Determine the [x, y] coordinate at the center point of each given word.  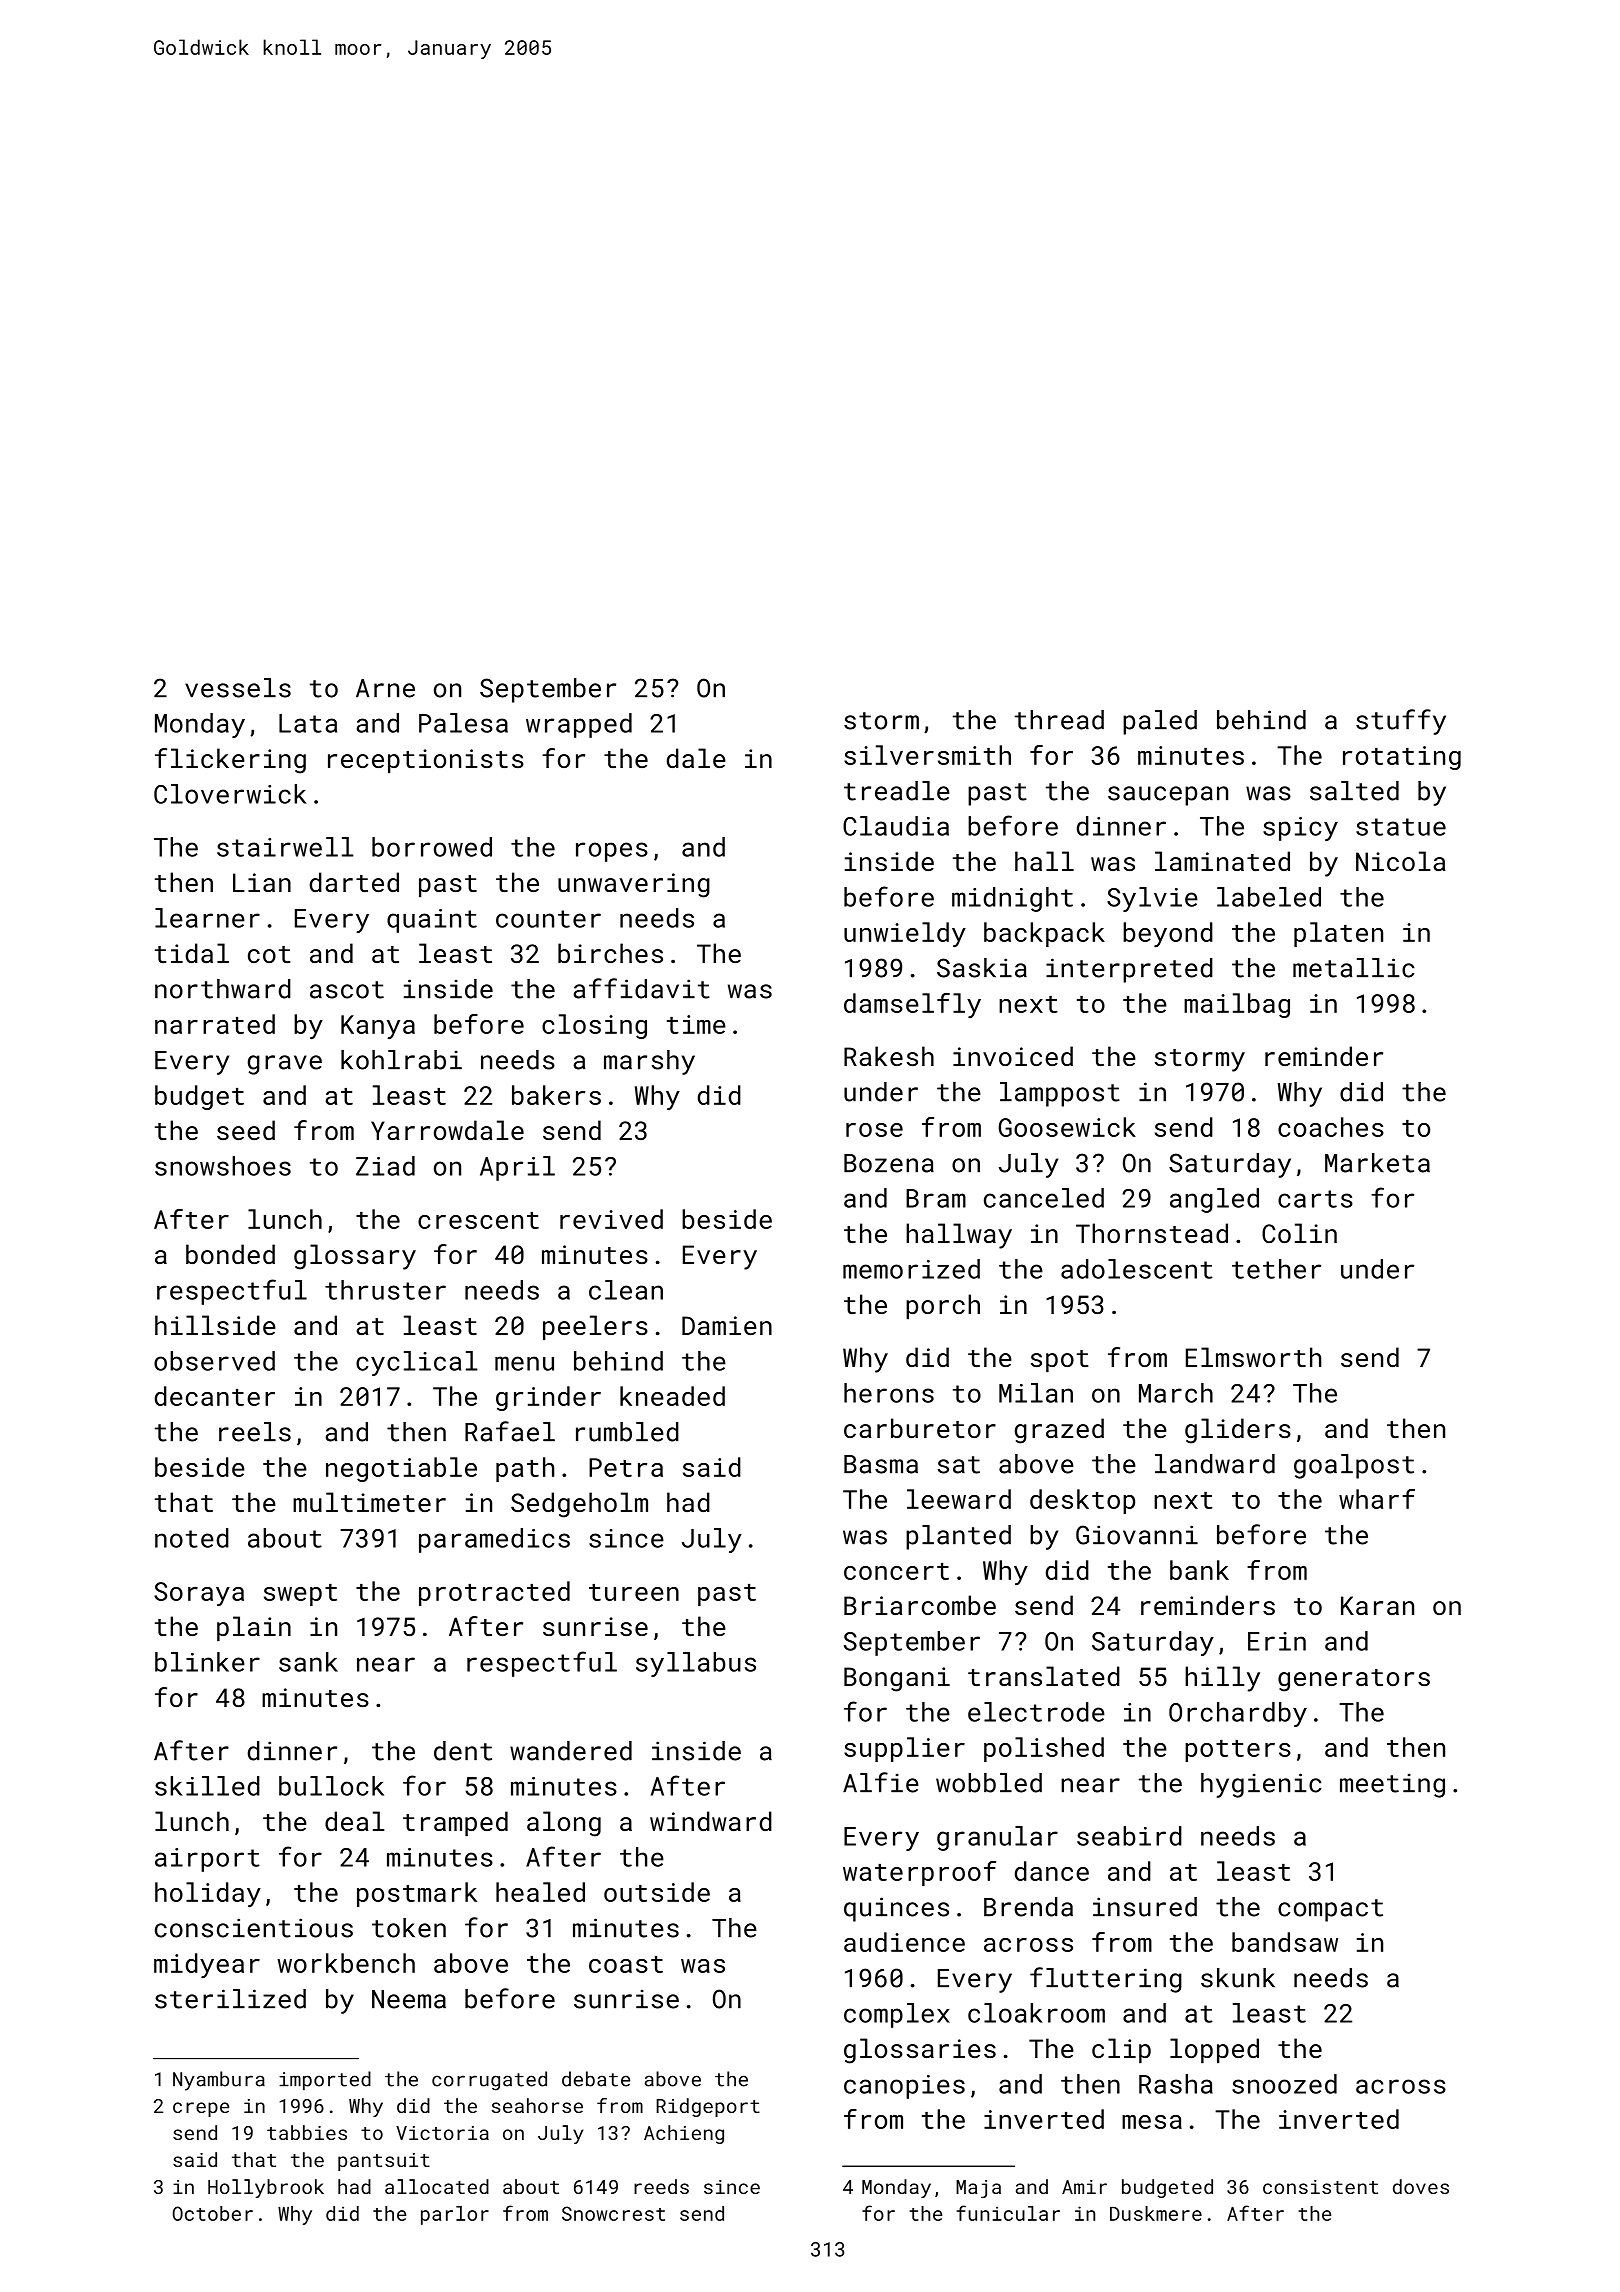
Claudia [896, 826]
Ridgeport [708, 2107]
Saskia [982, 968]
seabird [1129, 1836]
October [213, 2213]
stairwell [285, 847]
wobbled [989, 1783]
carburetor [920, 1428]
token [409, 1928]
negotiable [401, 1469]
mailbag [1237, 1005]
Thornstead [1152, 1233]
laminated [1222, 861]
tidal [192, 953]
